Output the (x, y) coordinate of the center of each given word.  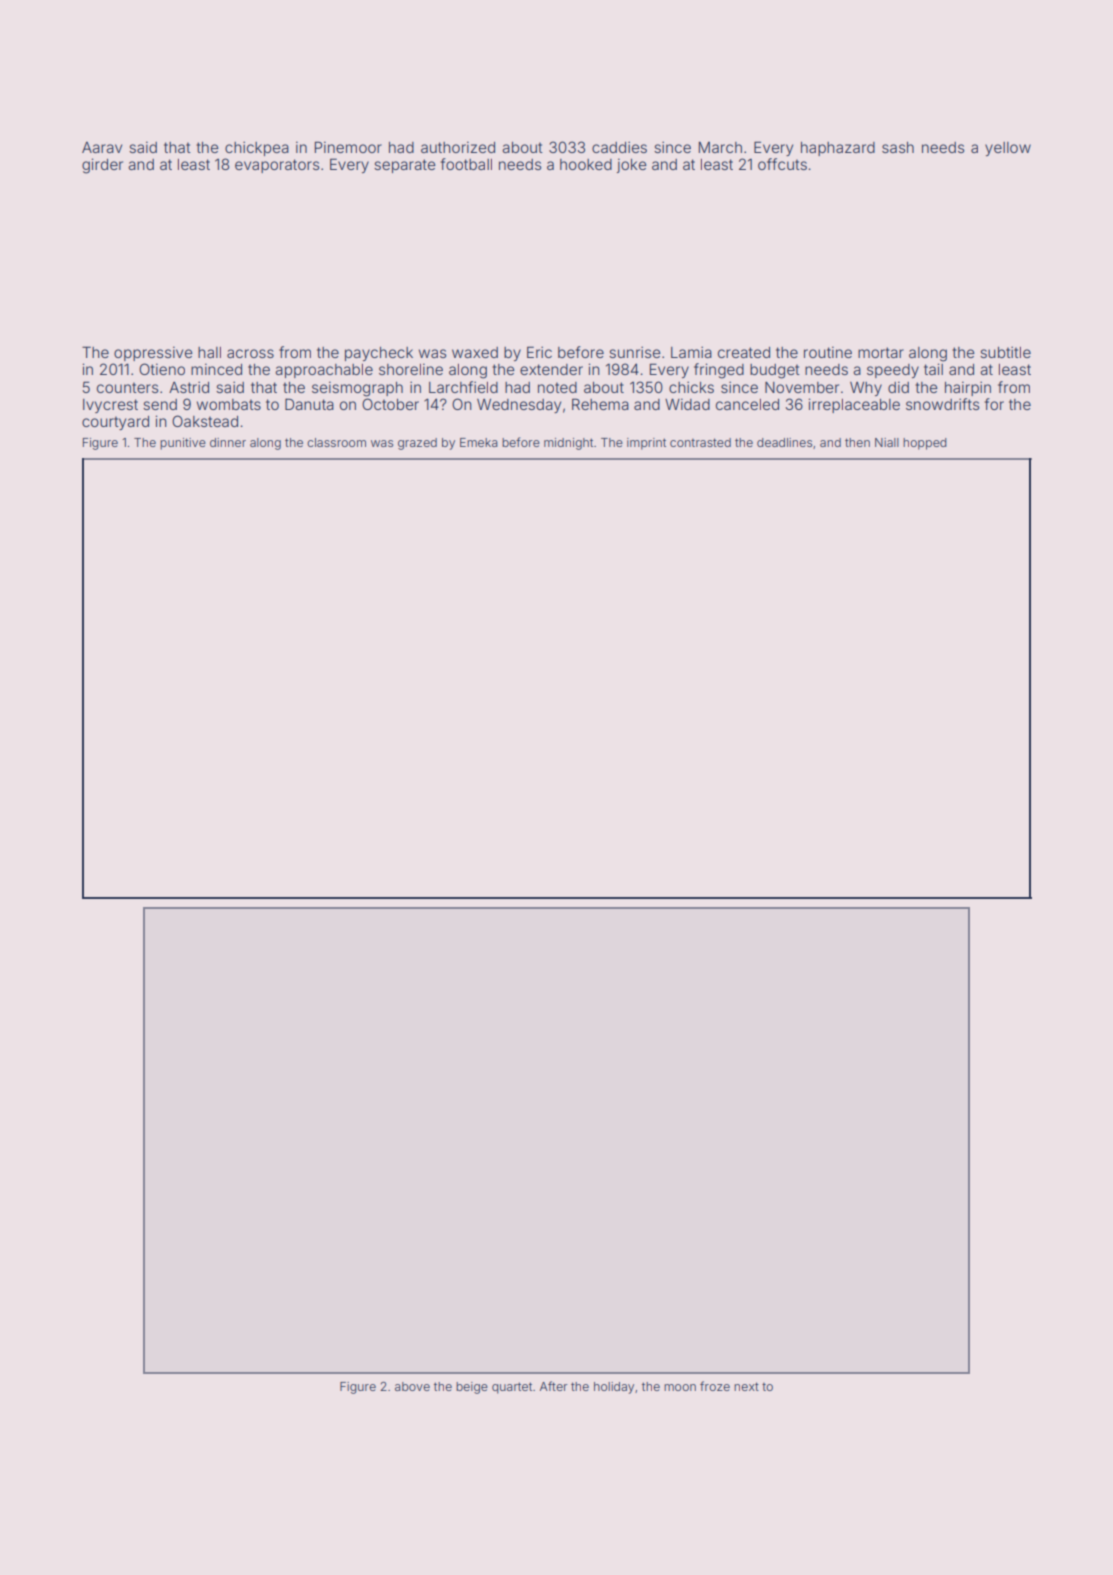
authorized (458, 147)
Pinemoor (348, 147)
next (746, 1386)
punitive (183, 444)
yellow (1008, 149)
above (412, 1386)
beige (472, 1388)
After (554, 1386)
